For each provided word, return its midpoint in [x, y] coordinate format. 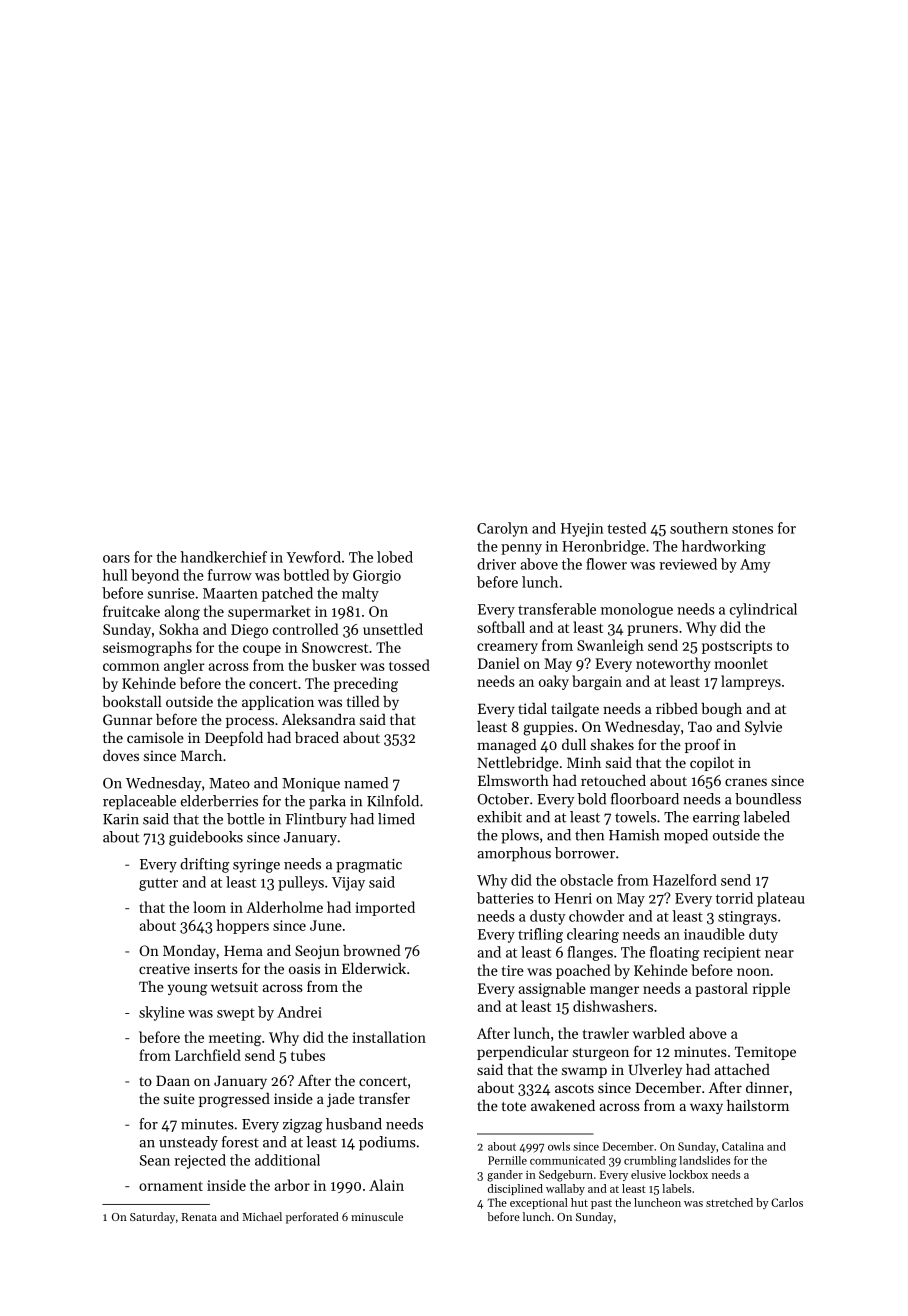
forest [240, 1142]
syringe [256, 866]
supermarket [269, 612]
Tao [700, 726]
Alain [386, 1185]
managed [506, 746]
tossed [409, 665]
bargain [597, 682]
